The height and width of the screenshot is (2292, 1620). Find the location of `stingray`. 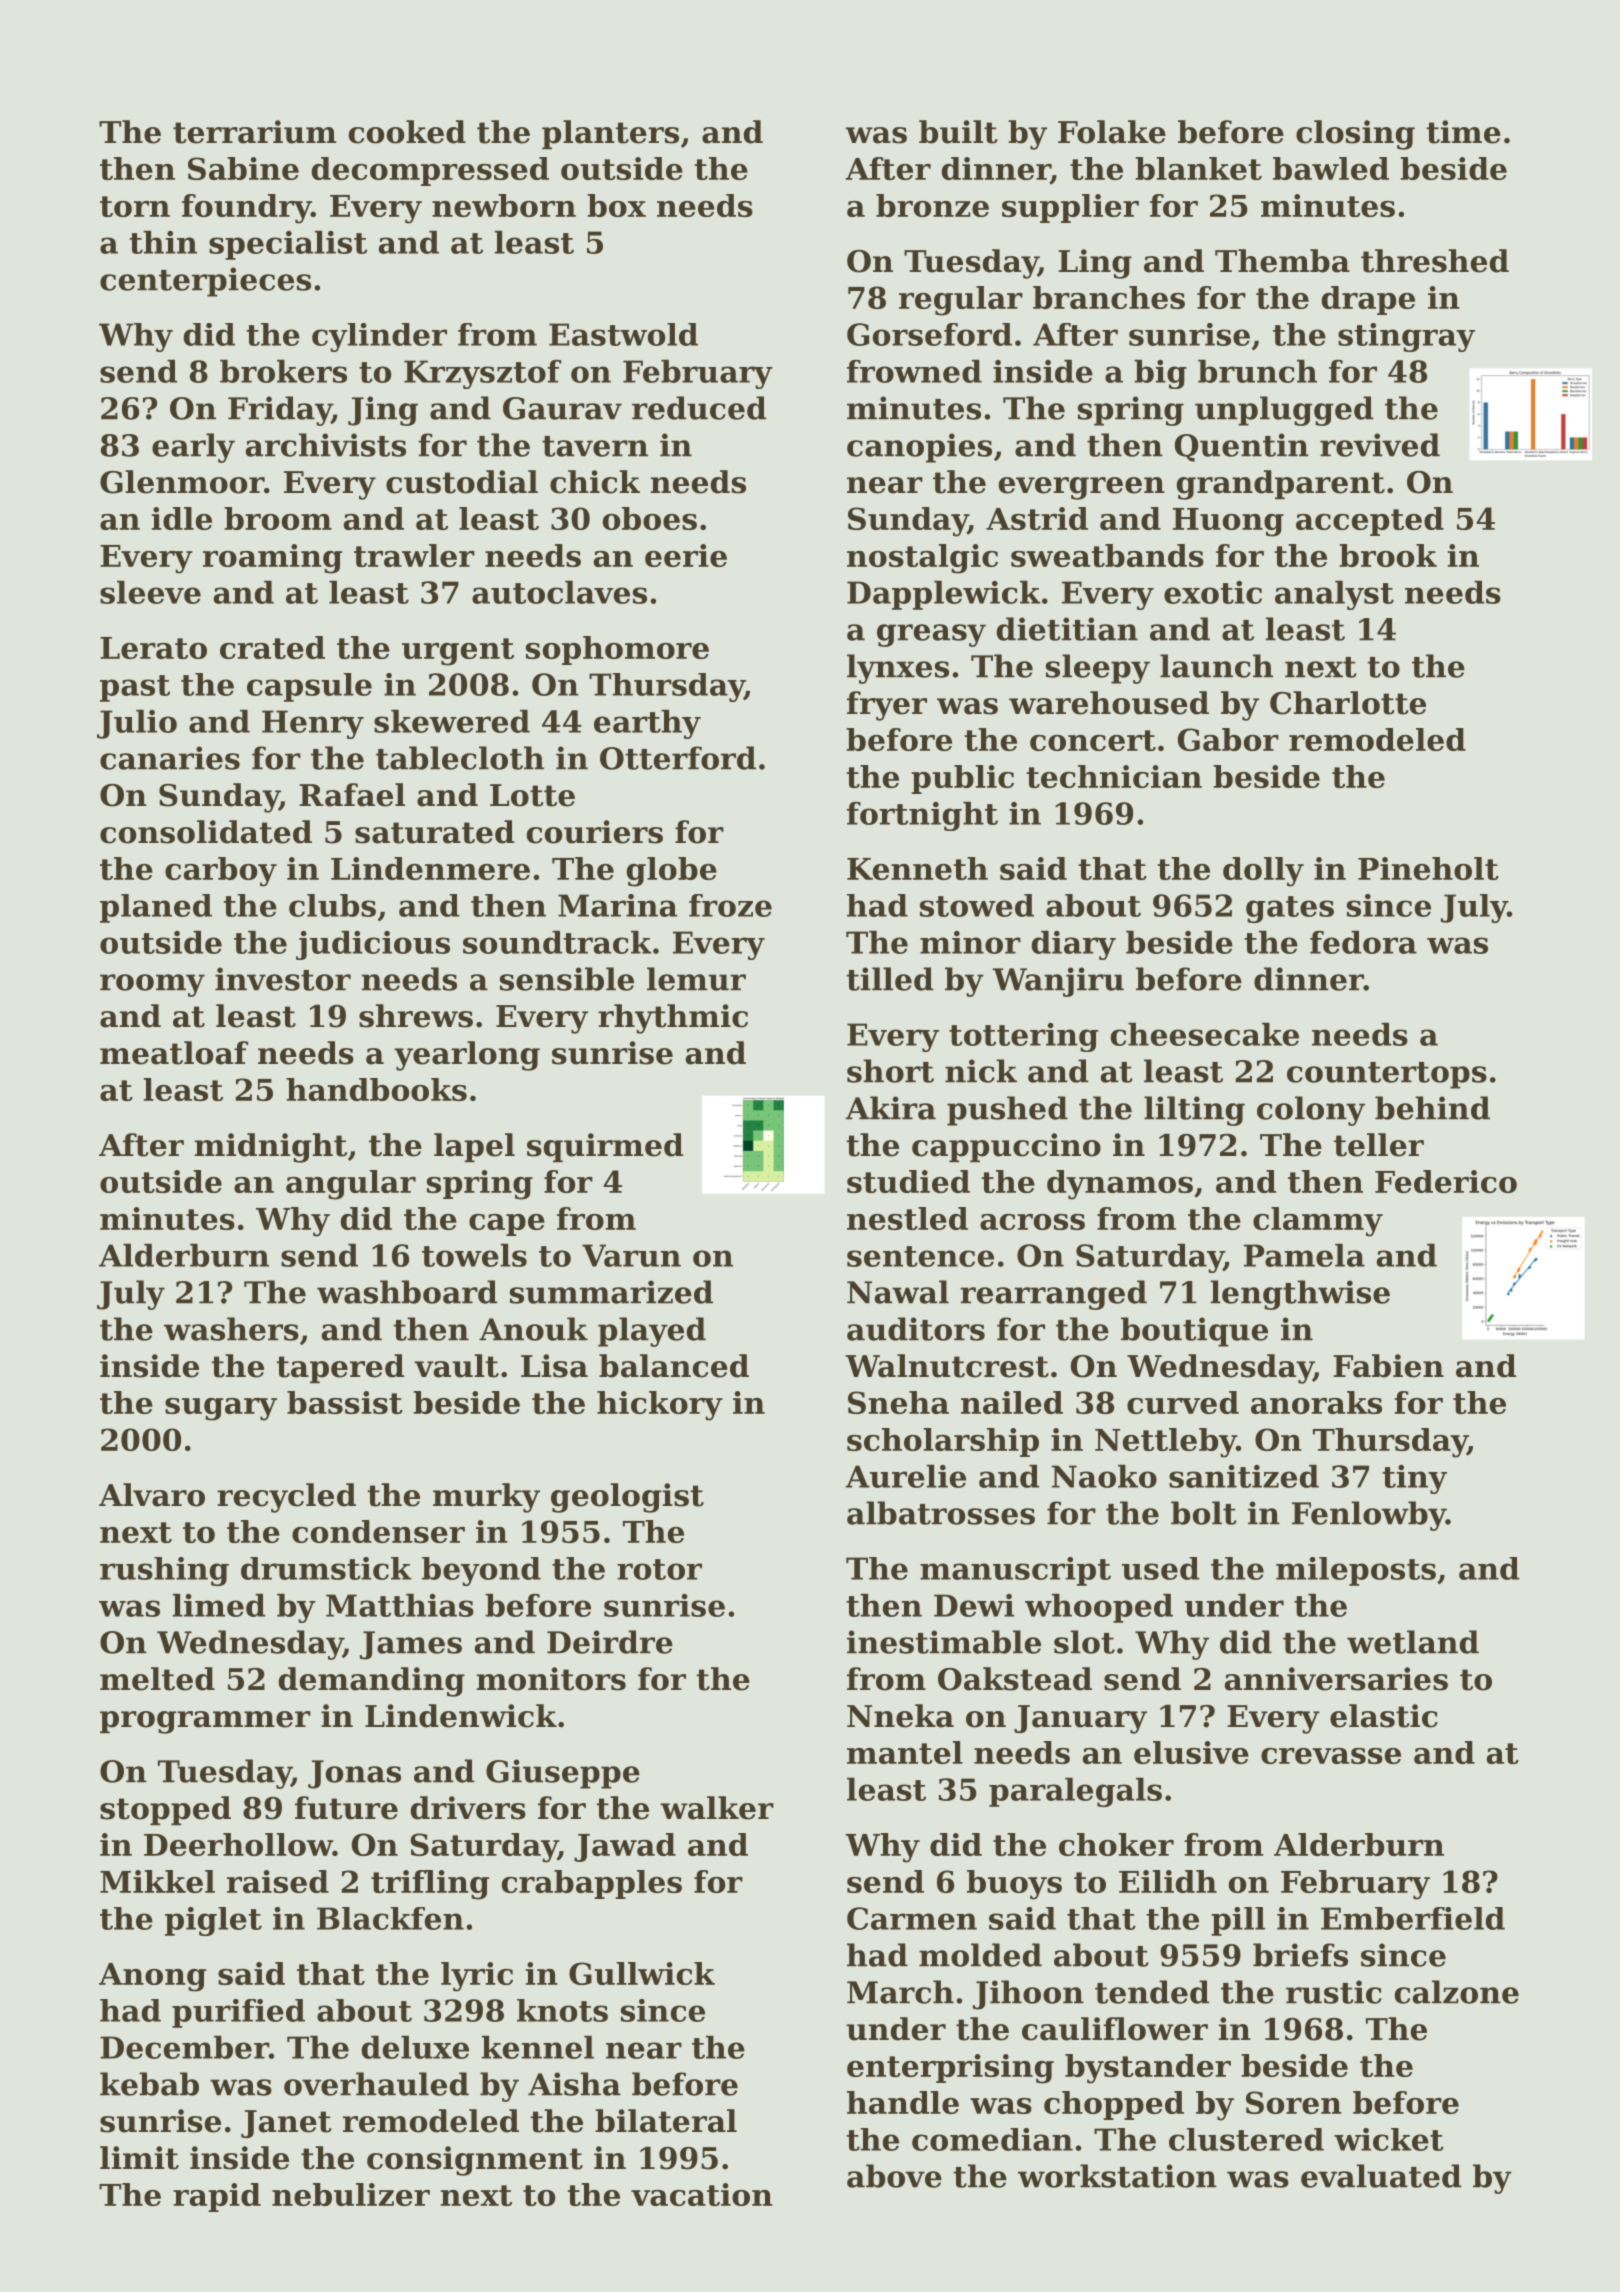

stingray is located at coordinates (1406, 337).
